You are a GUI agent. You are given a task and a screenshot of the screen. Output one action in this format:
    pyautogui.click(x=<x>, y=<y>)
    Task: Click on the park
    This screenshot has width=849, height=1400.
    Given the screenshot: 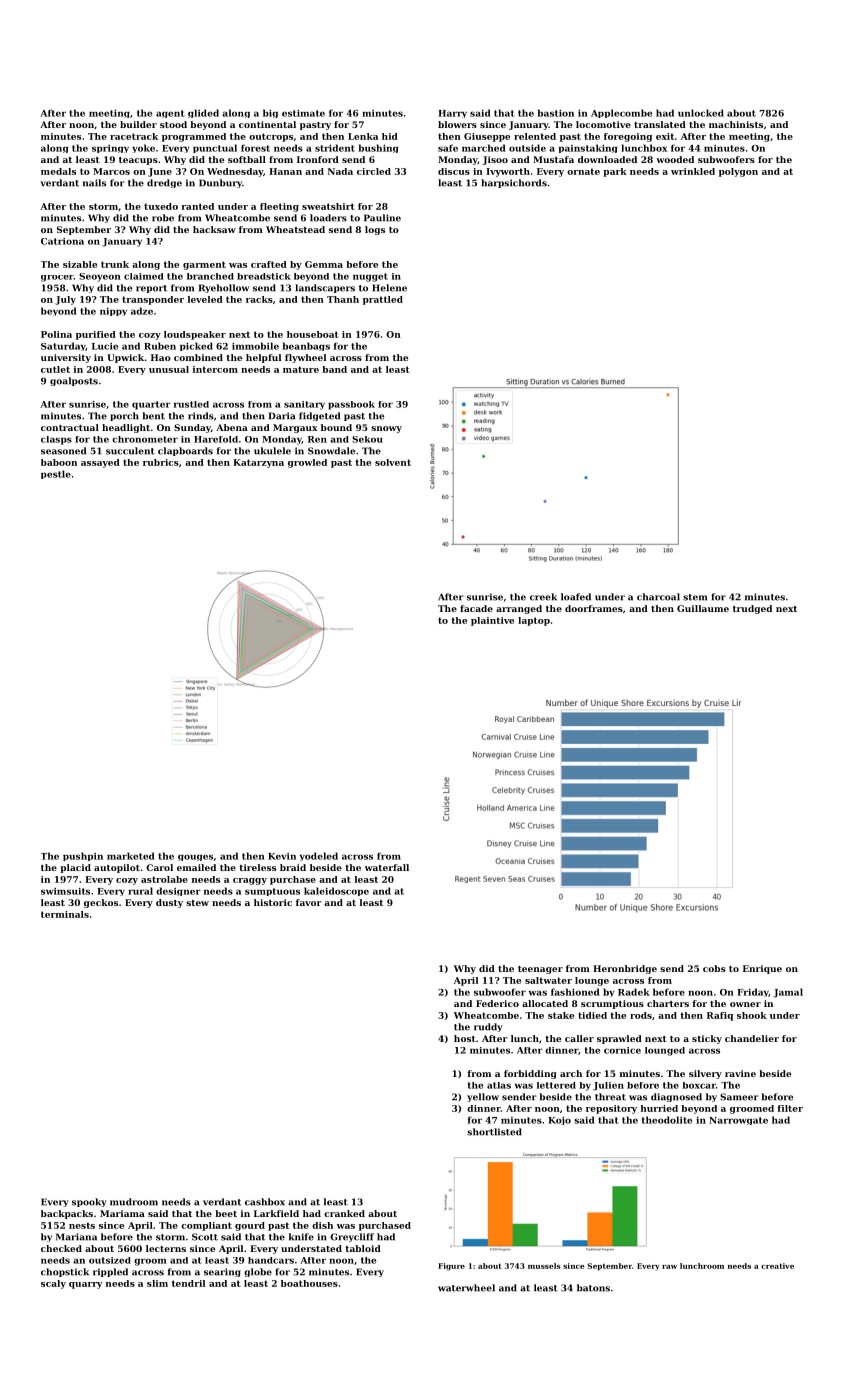 What is the action you would take?
    pyautogui.click(x=615, y=172)
